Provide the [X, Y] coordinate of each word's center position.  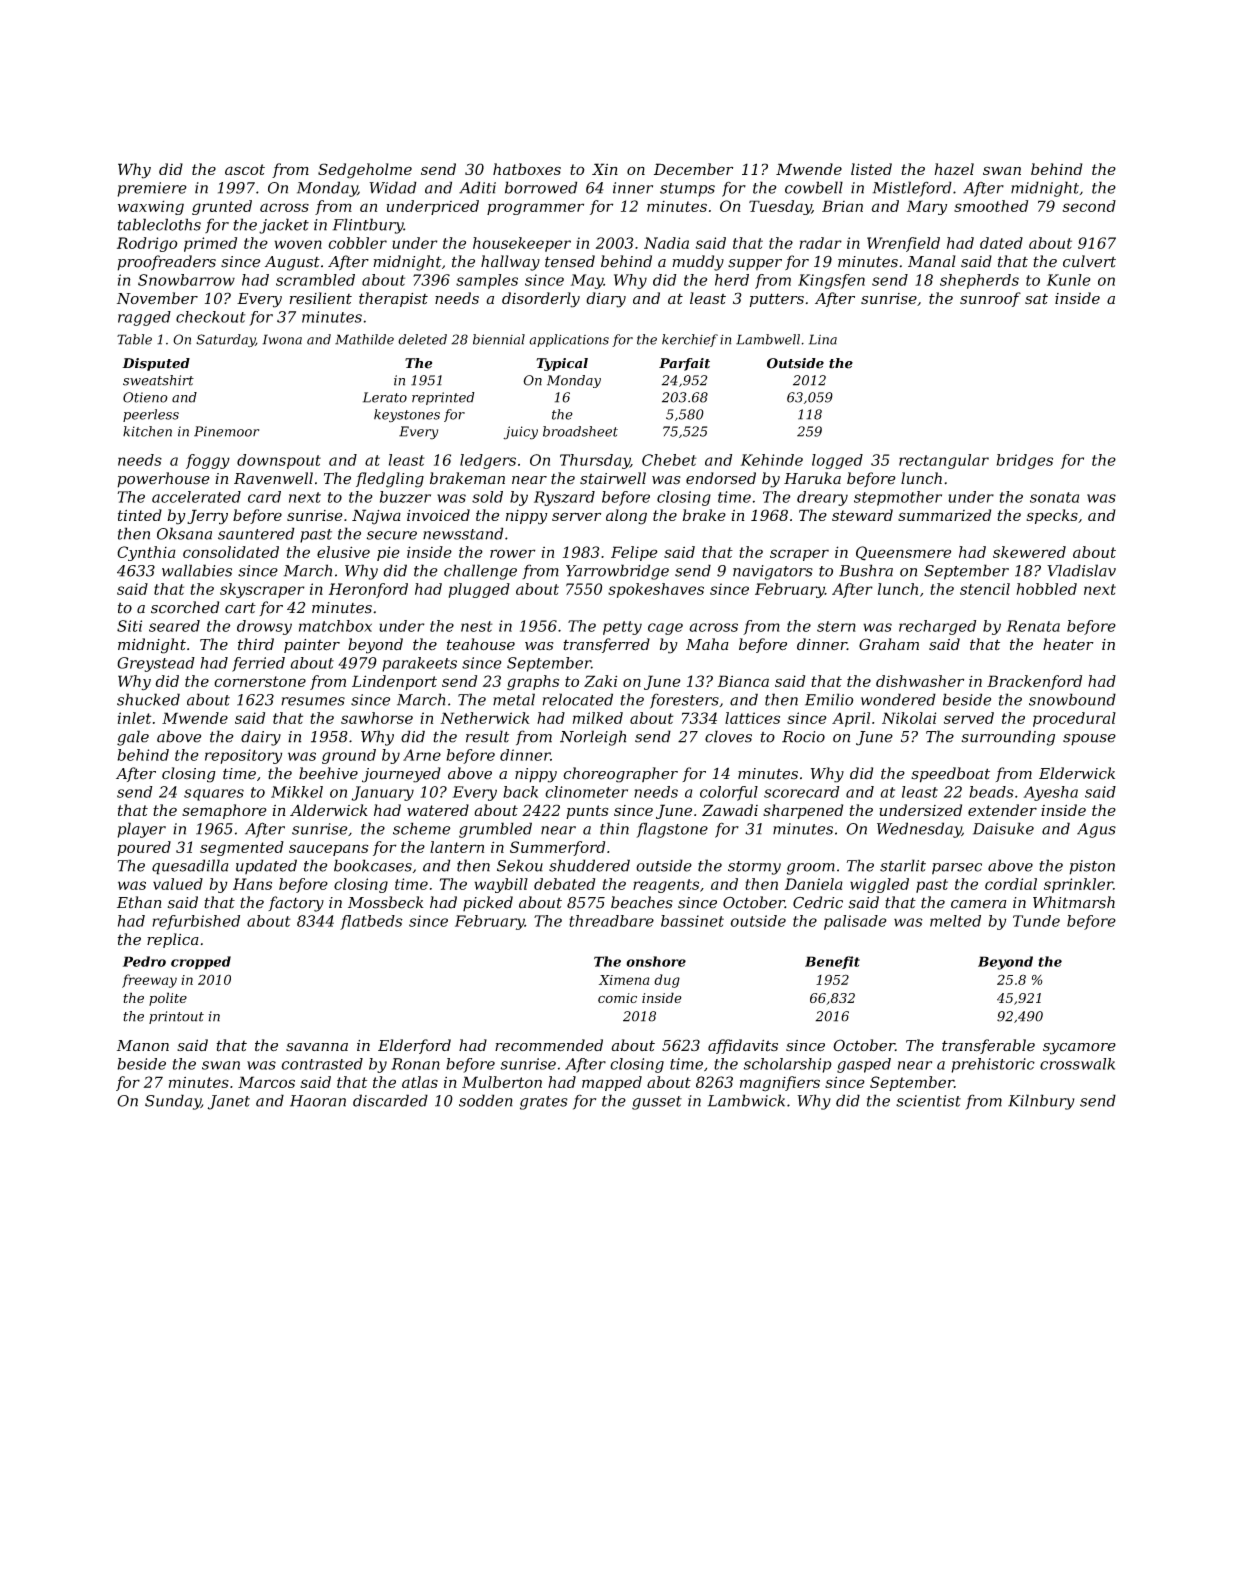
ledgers [488, 461]
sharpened [803, 811]
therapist [393, 299]
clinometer [586, 792]
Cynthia [146, 553]
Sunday [173, 1102]
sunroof [990, 299]
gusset [657, 1103]
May [587, 281]
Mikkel [297, 792]
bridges [1024, 461]
